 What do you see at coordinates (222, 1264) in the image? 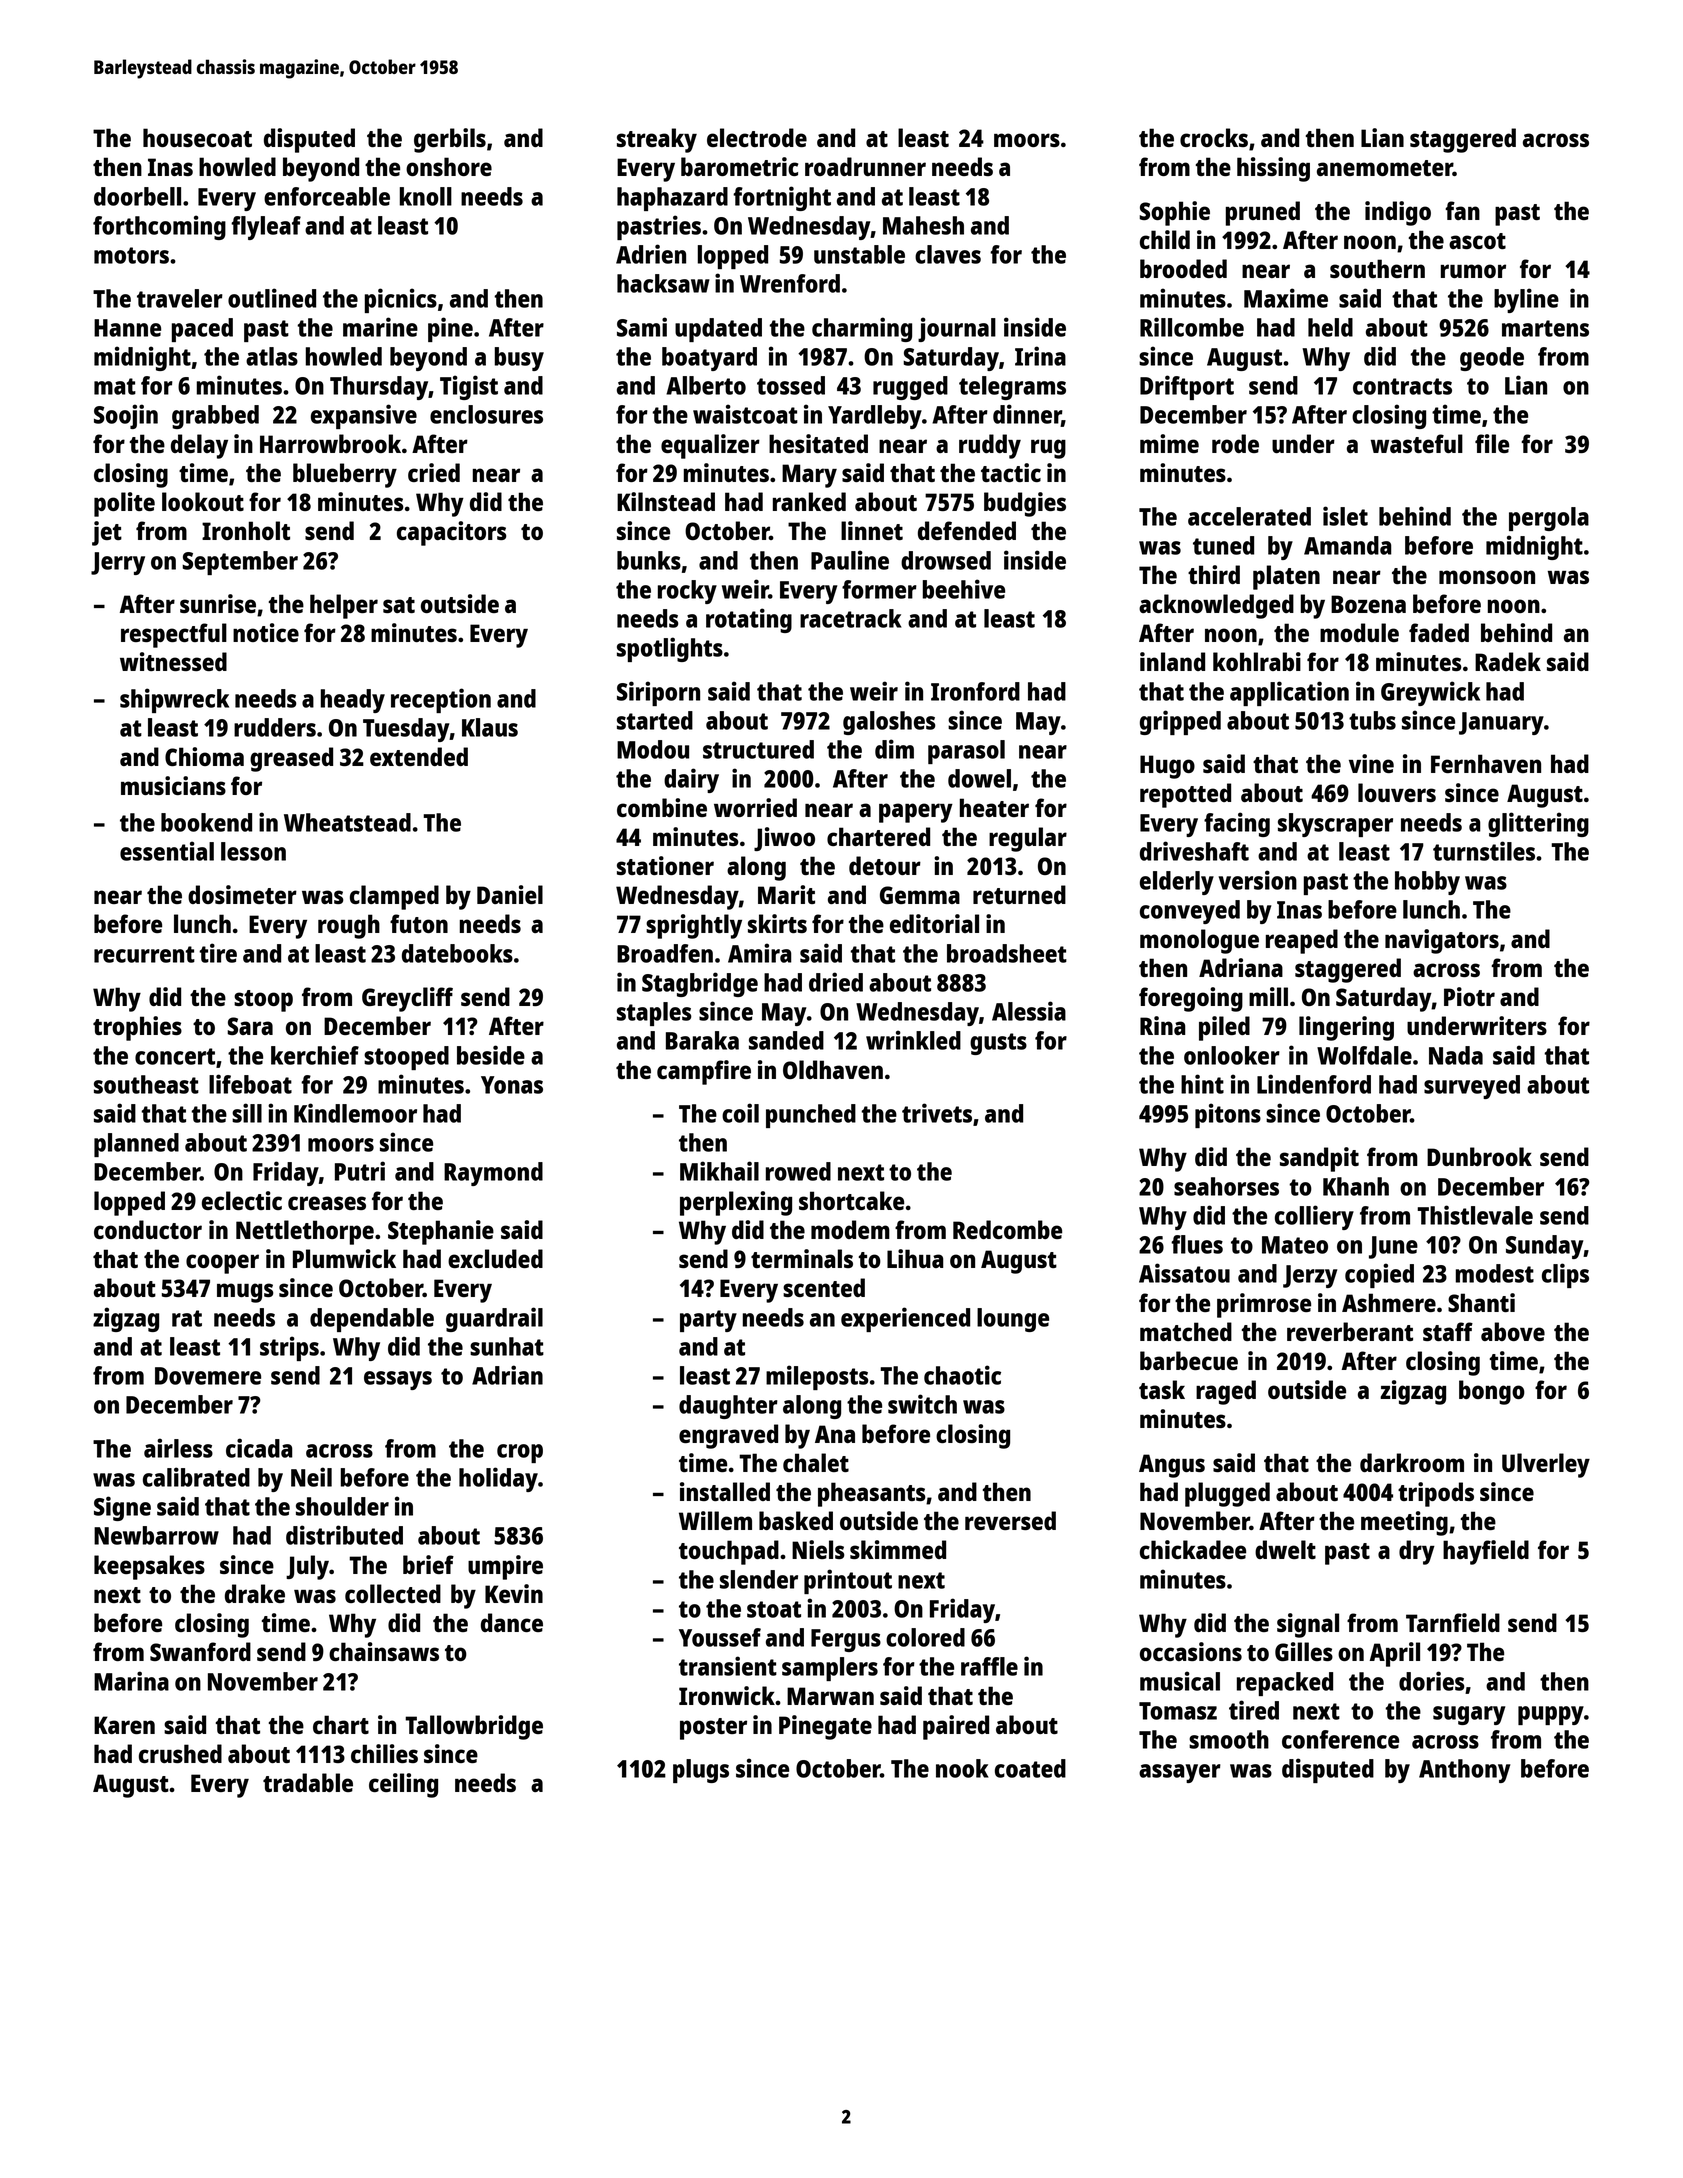
I see `cooper` at bounding box center [222, 1264].
